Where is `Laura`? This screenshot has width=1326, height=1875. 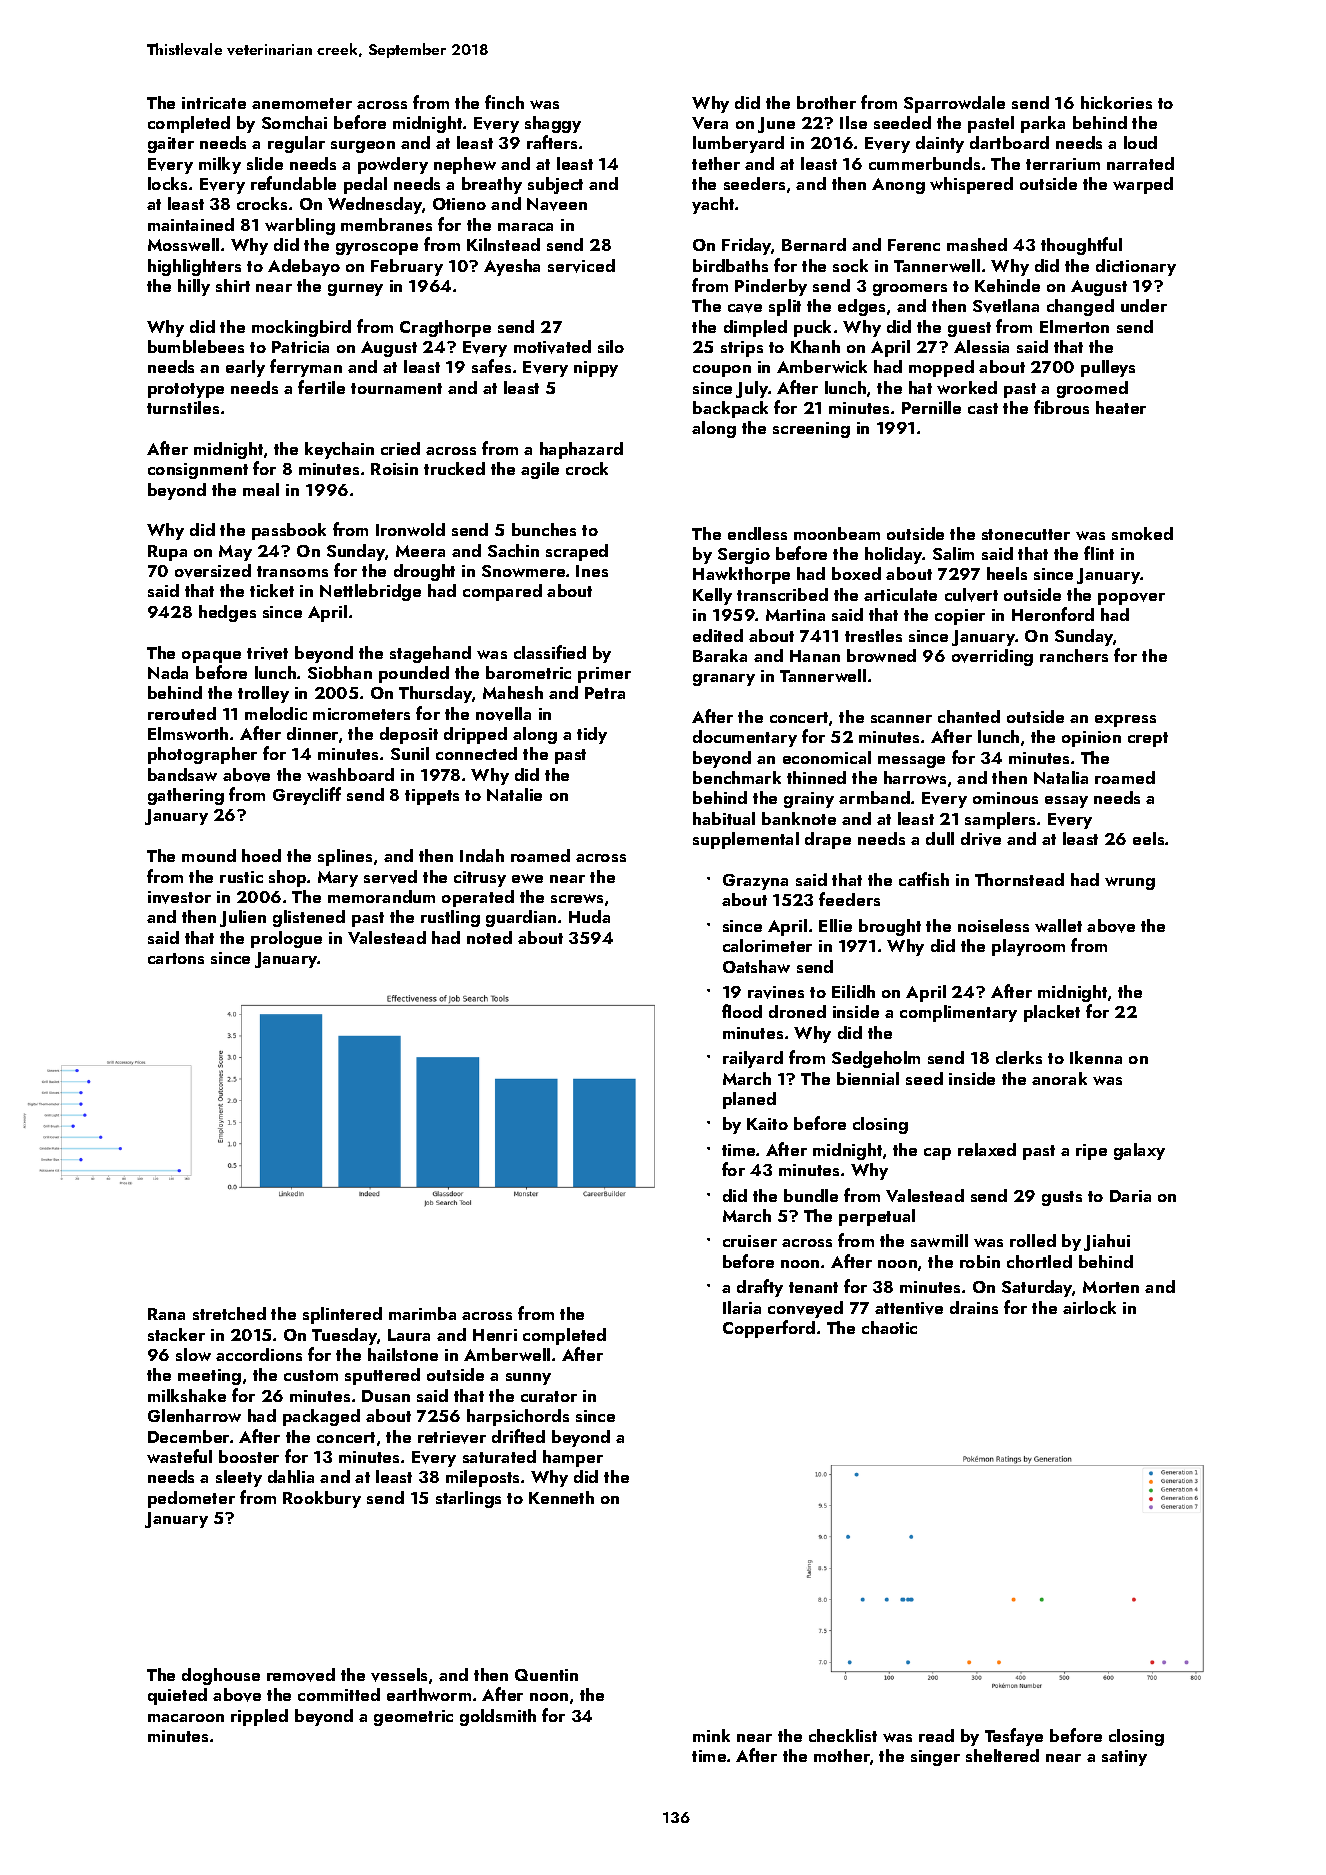 Laura is located at coordinates (409, 1335).
